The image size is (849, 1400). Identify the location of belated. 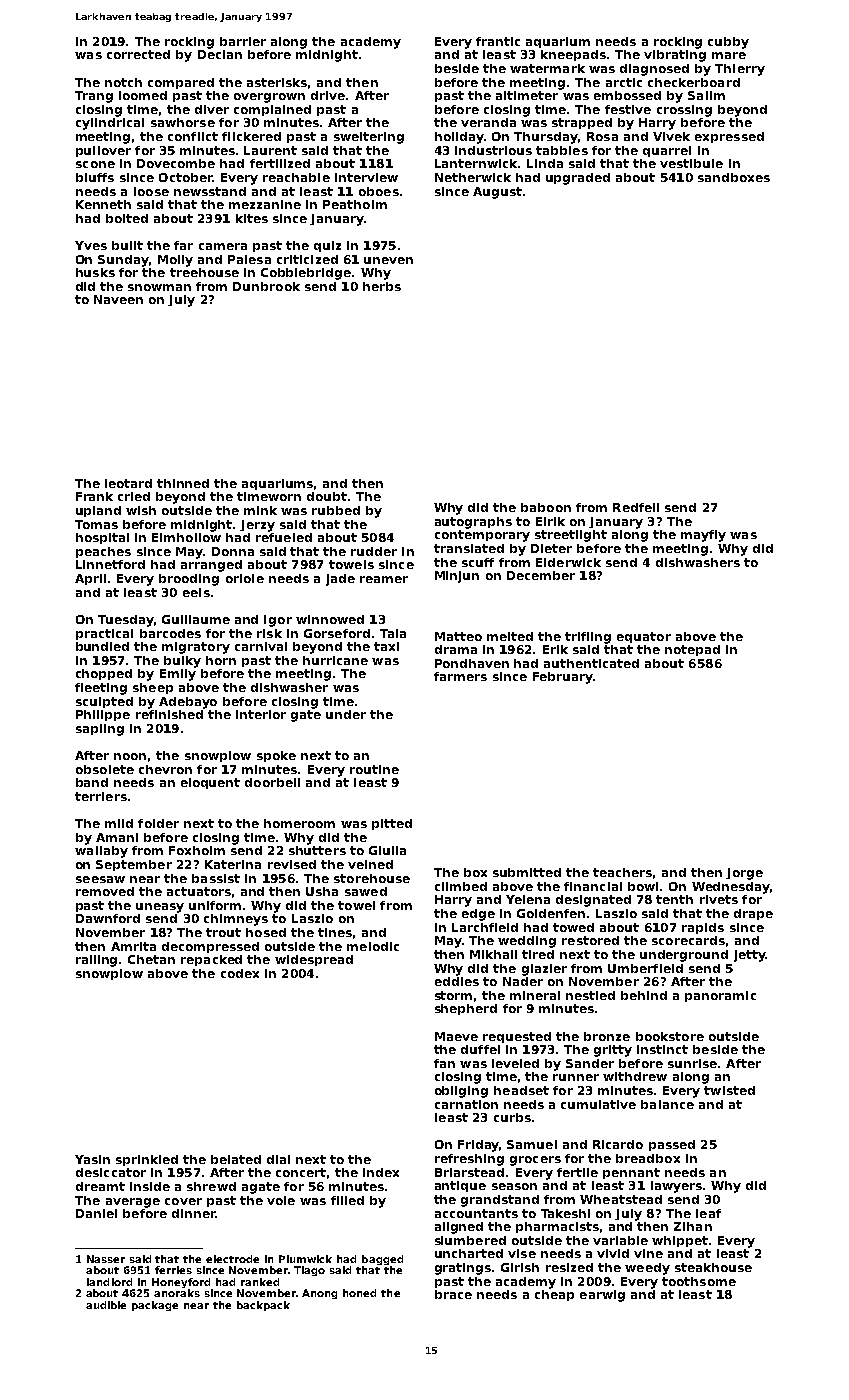
(236, 1159).
